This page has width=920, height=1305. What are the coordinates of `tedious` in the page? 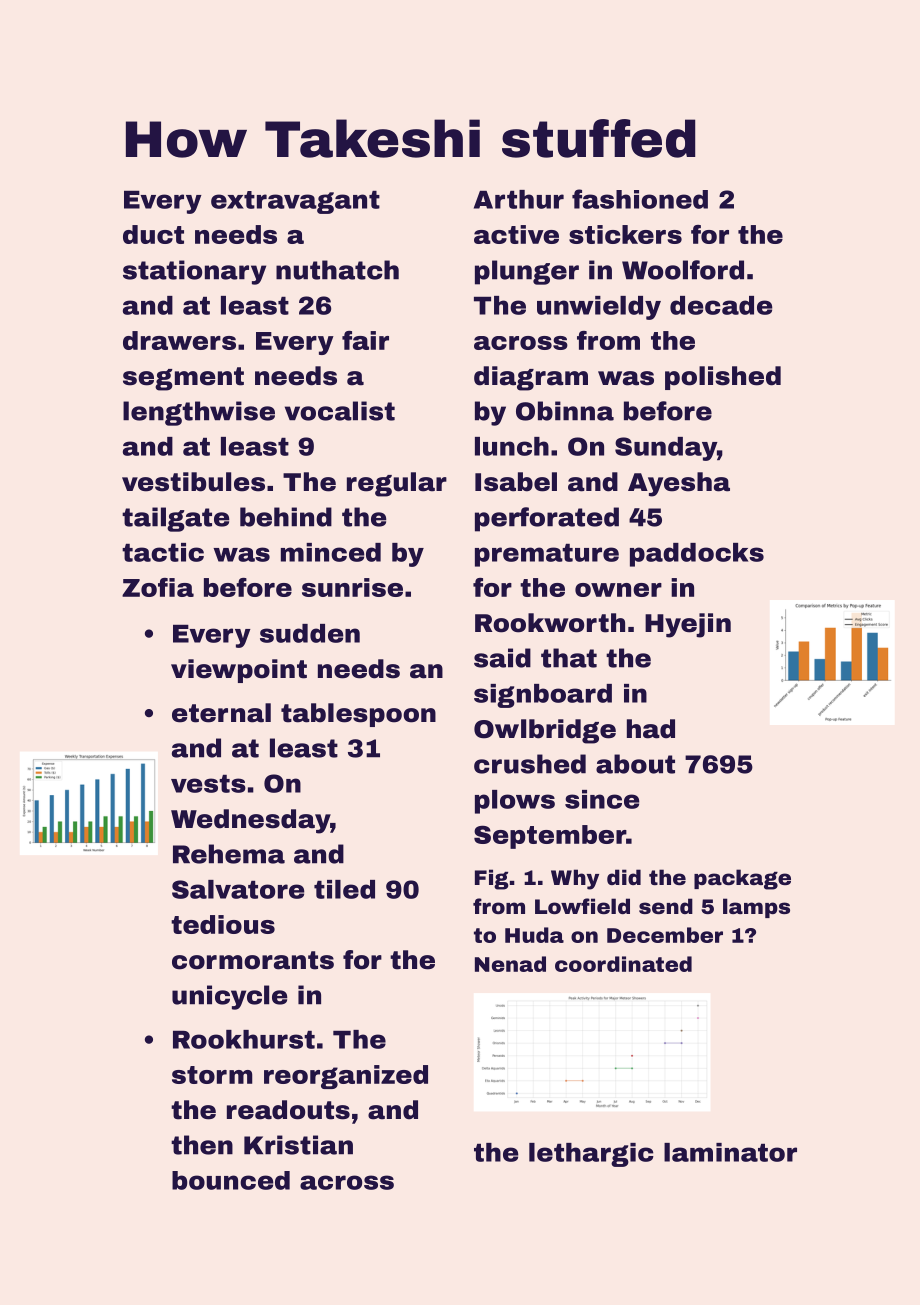 It's located at (223, 924).
